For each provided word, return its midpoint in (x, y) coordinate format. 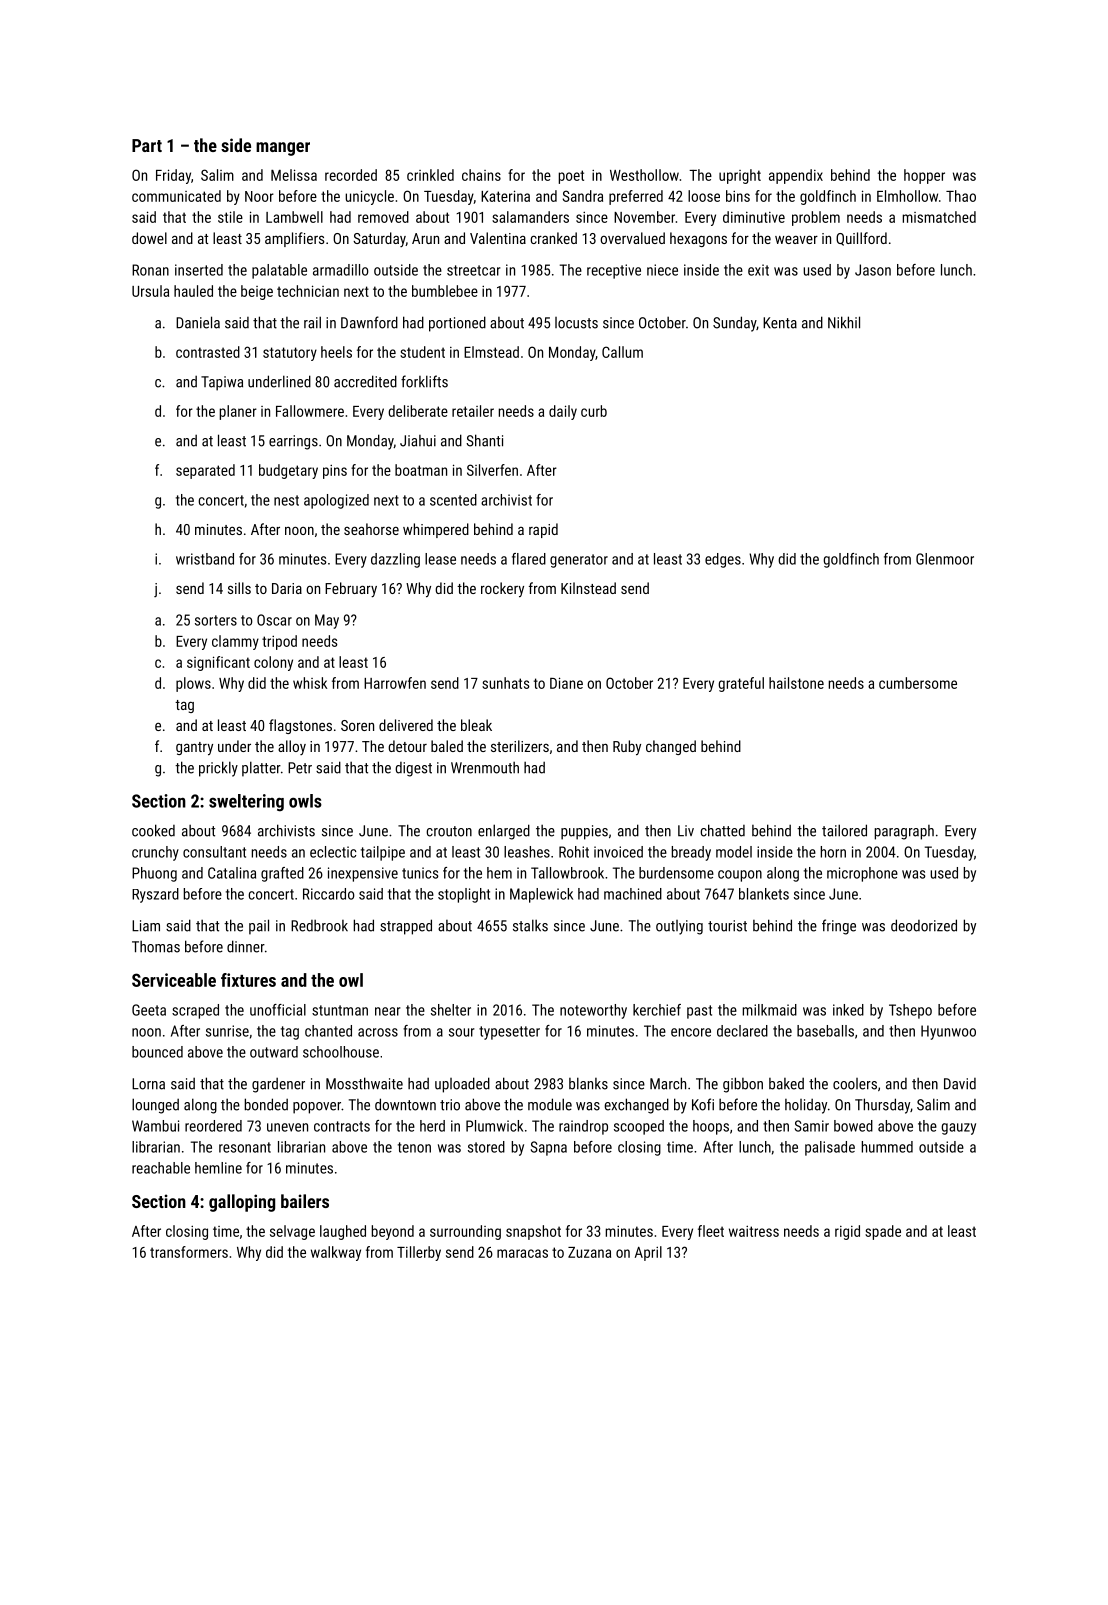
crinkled (430, 175)
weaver (796, 239)
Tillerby (419, 1253)
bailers (305, 1201)
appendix (796, 176)
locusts (576, 323)
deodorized (924, 925)
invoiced (618, 852)
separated (205, 471)
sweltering (246, 803)
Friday (173, 176)
